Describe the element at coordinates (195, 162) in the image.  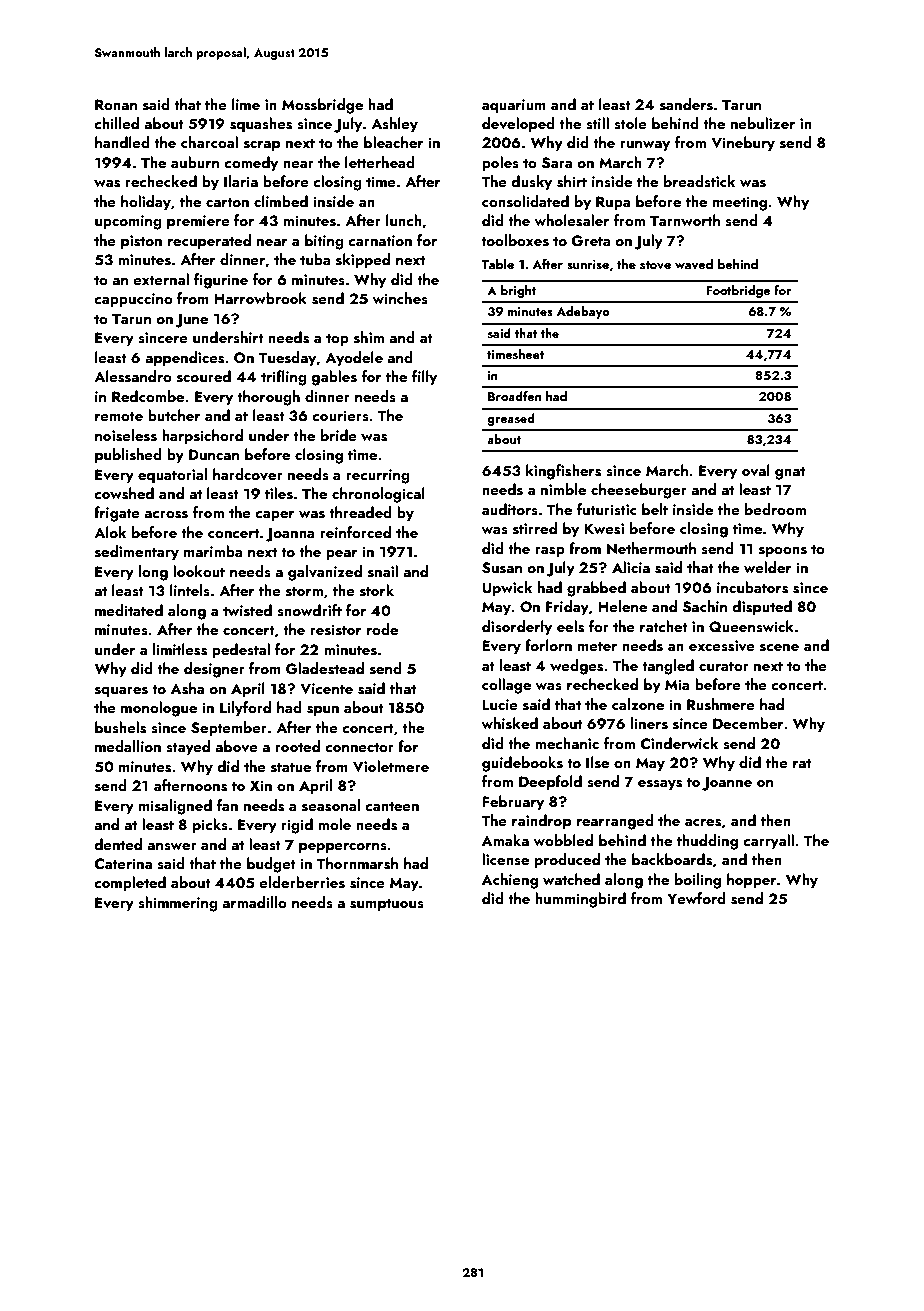
I see `auburn` at that location.
